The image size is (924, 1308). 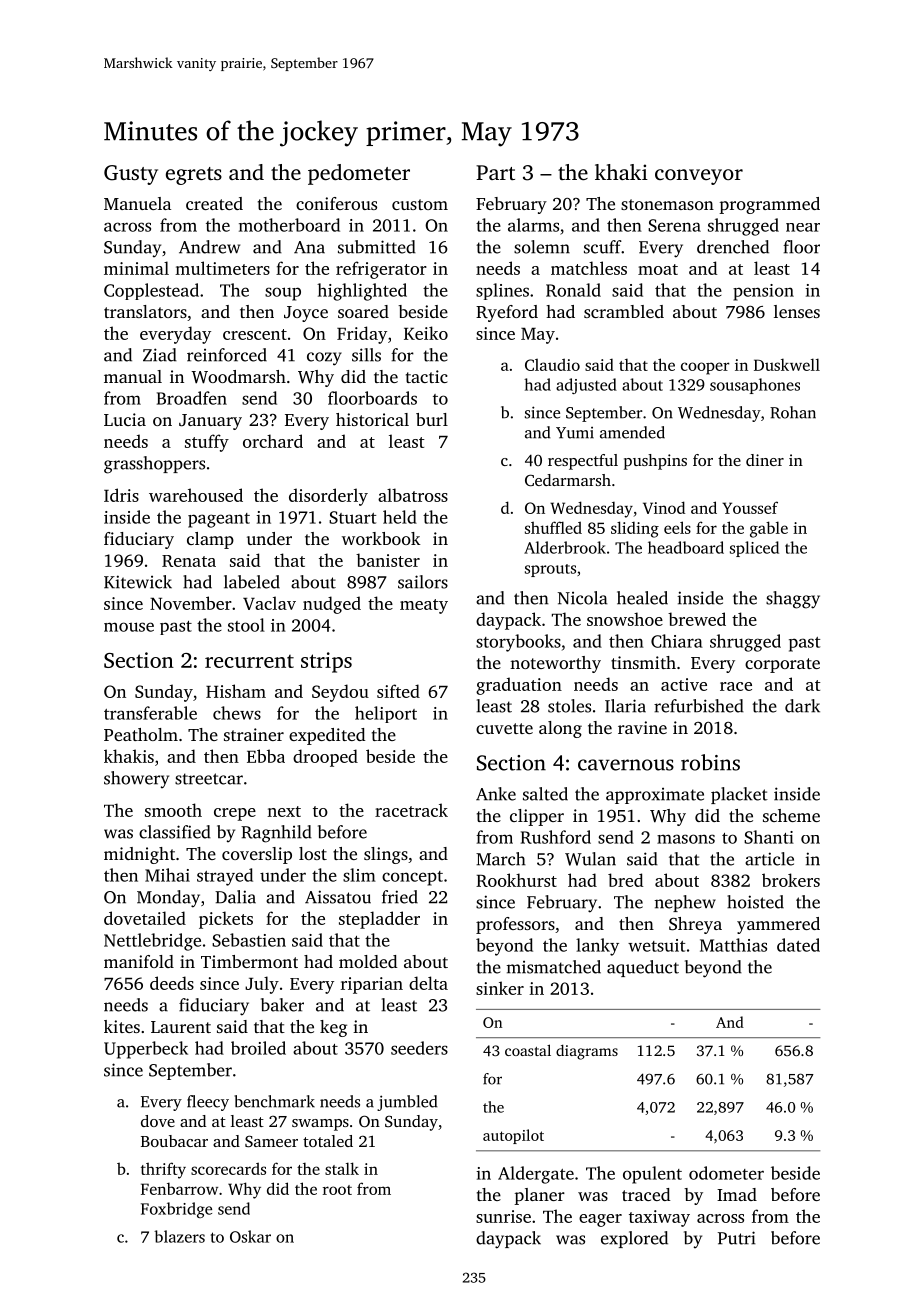 What do you see at coordinates (642, 727) in the image?
I see `ravine` at bounding box center [642, 727].
